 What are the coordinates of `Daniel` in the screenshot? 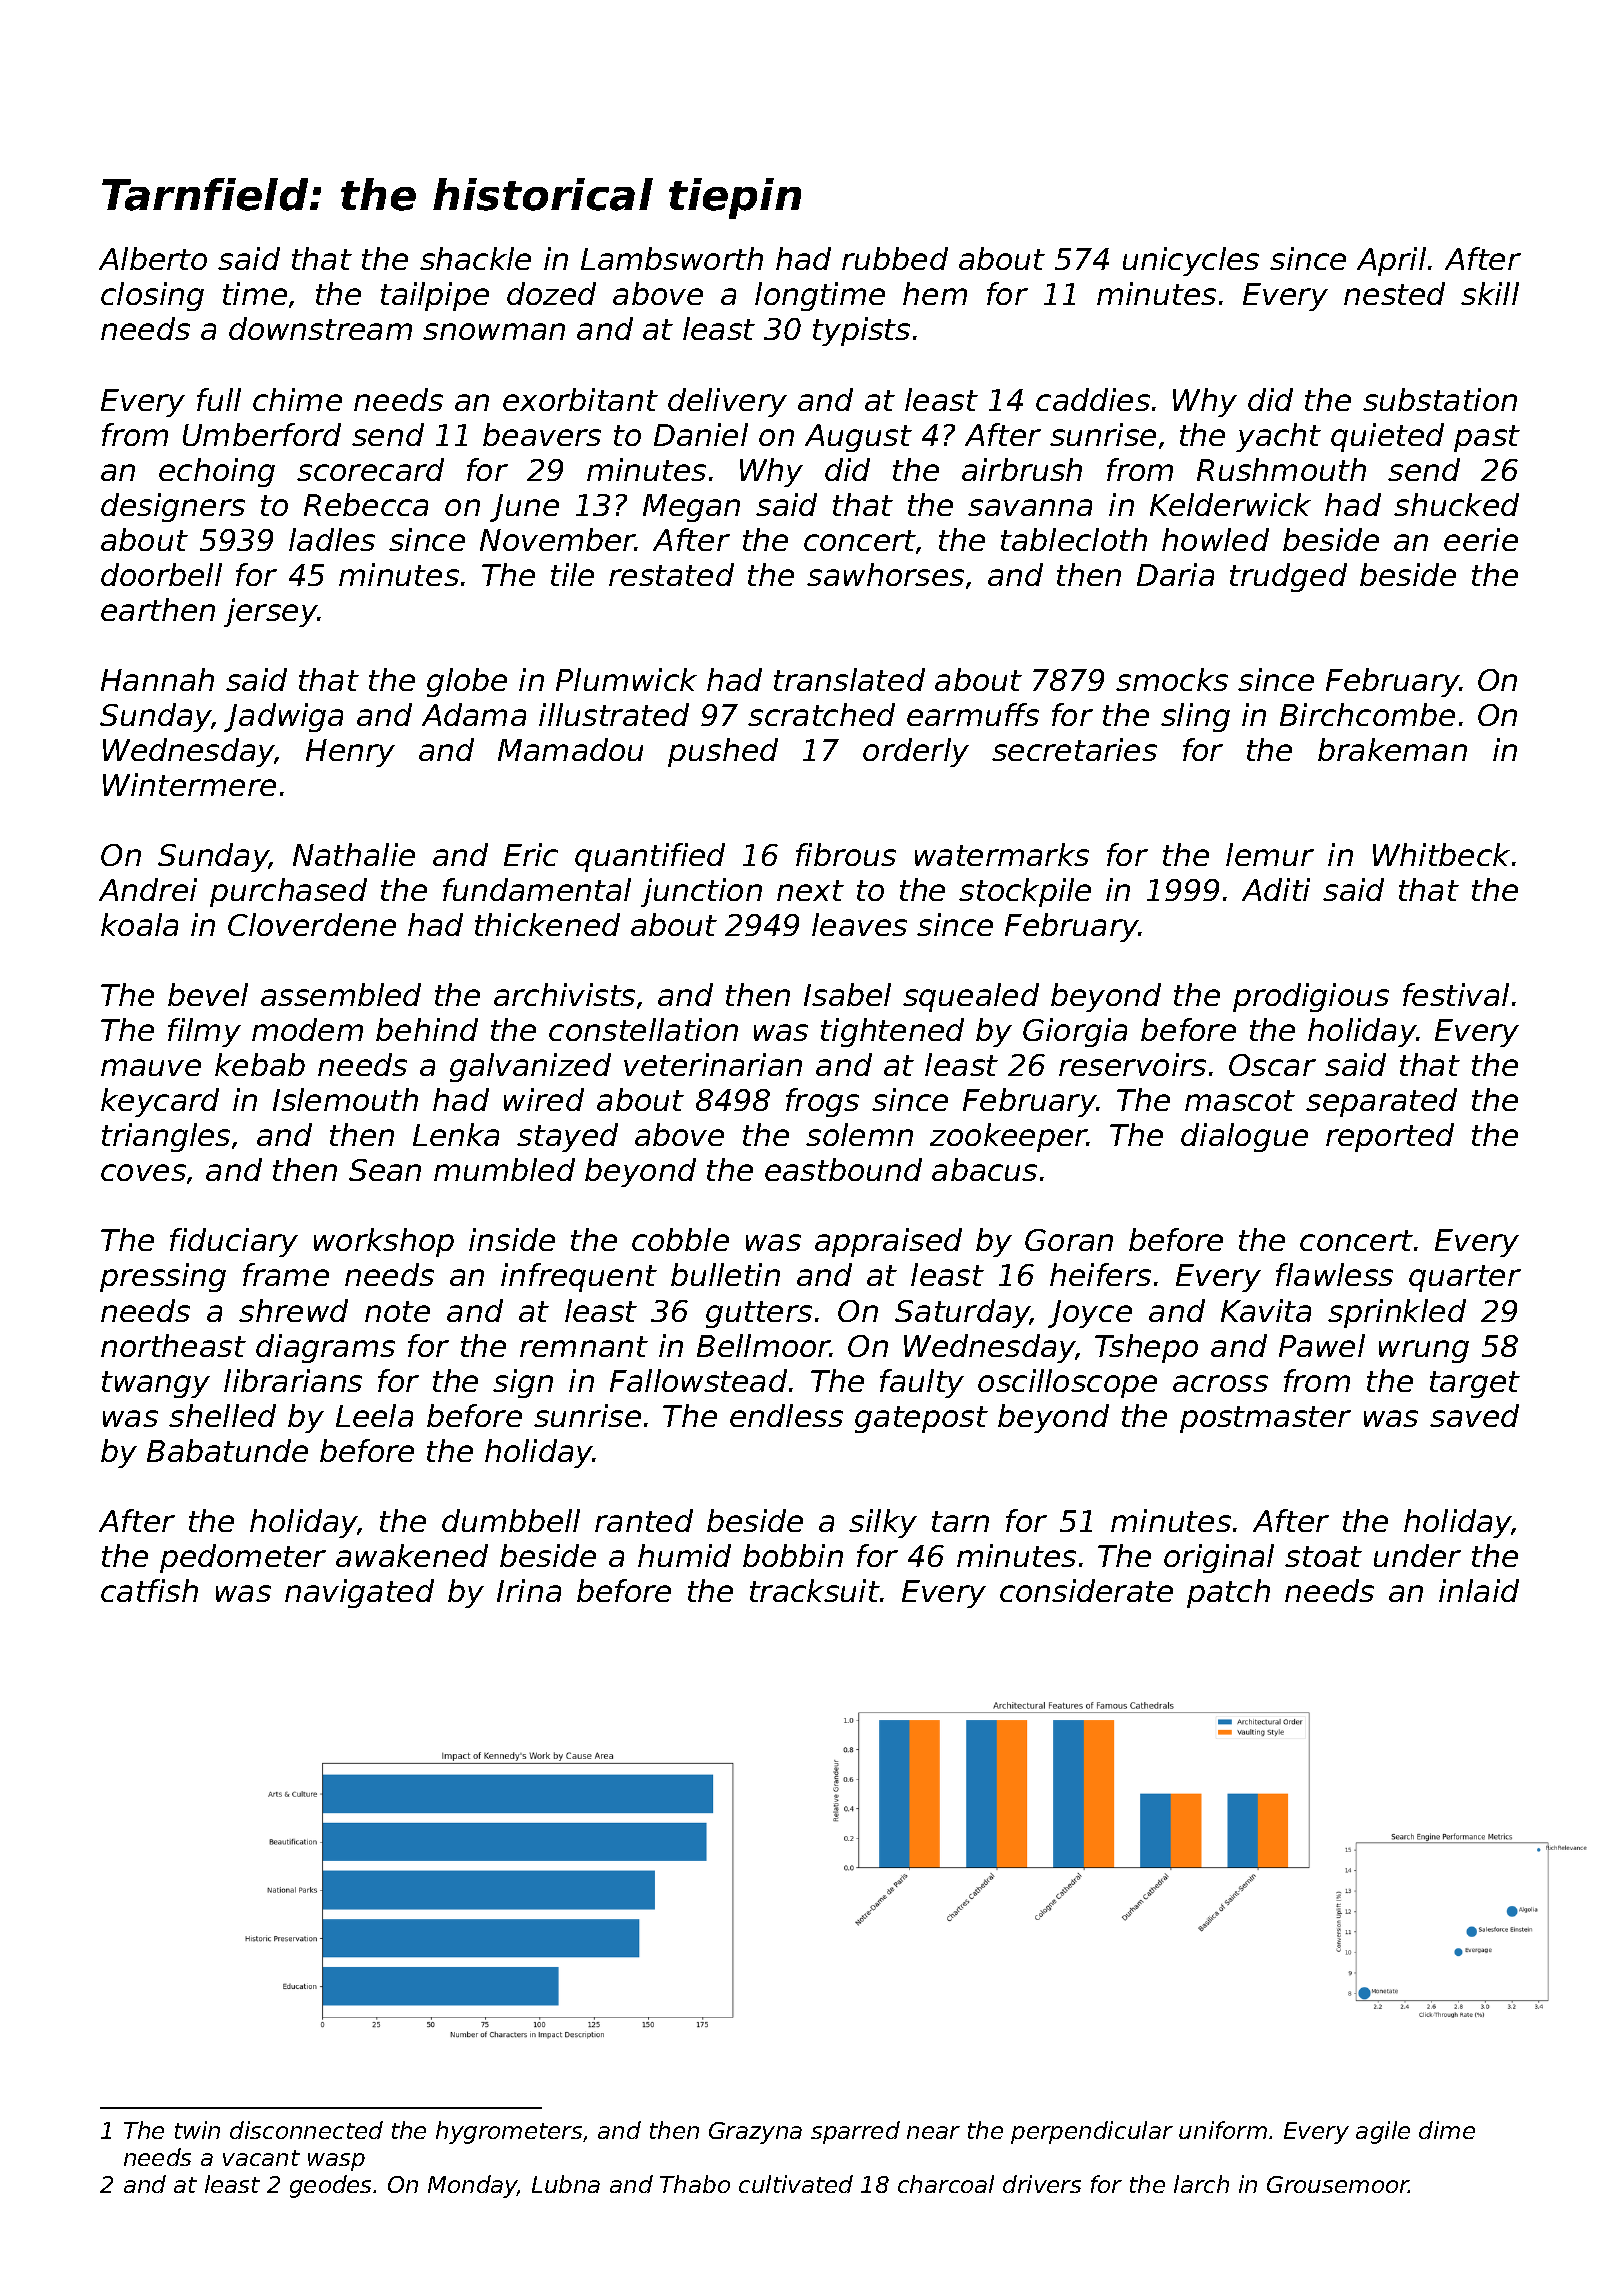 It's located at (701, 434).
